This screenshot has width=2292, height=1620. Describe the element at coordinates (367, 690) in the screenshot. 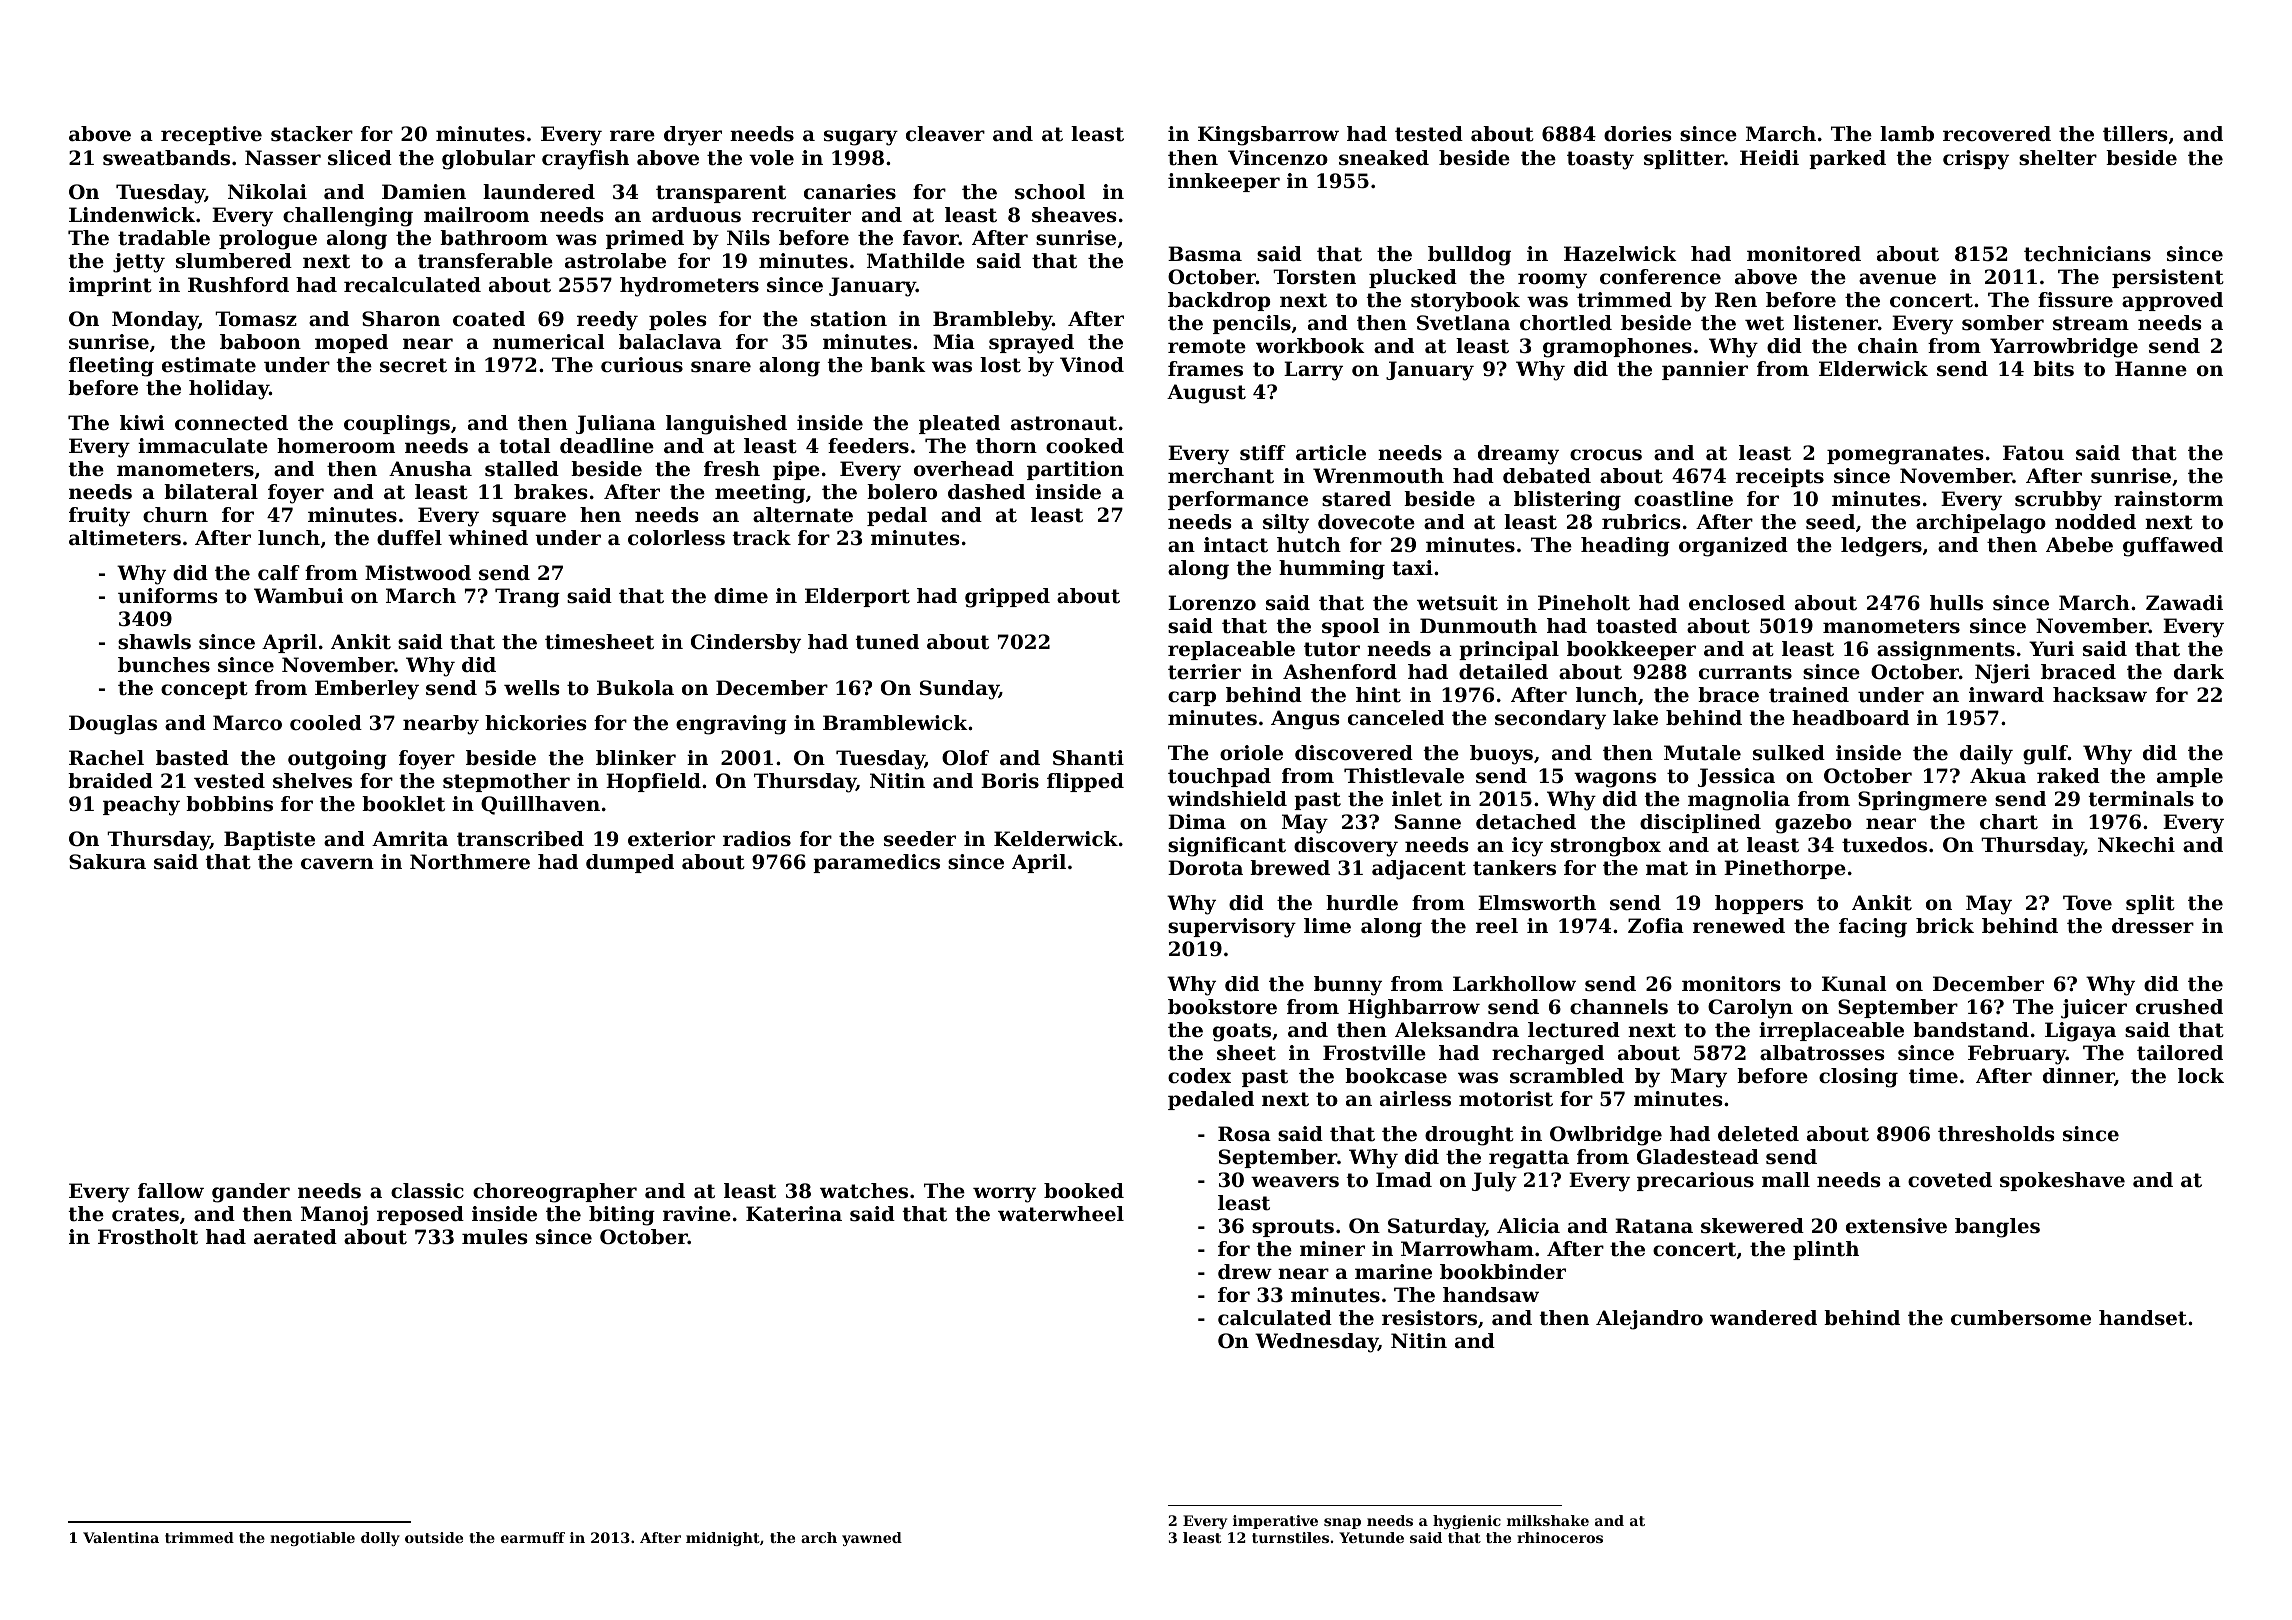

I see `Emberley` at that location.
